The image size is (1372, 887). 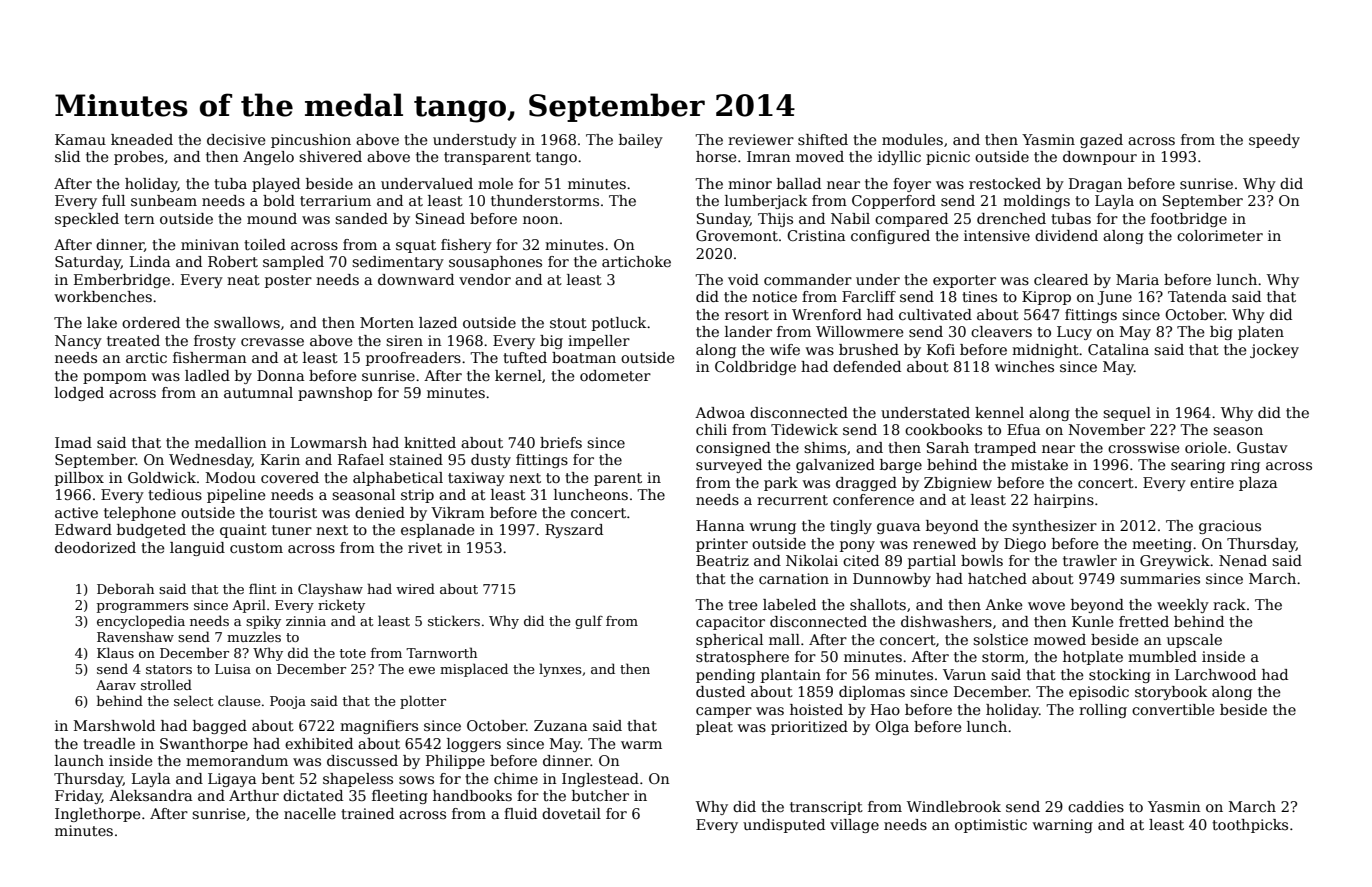 What do you see at coordinates (784, 826) in the screenshot?
I see `undisputed` at bounding box center [784, 826].
